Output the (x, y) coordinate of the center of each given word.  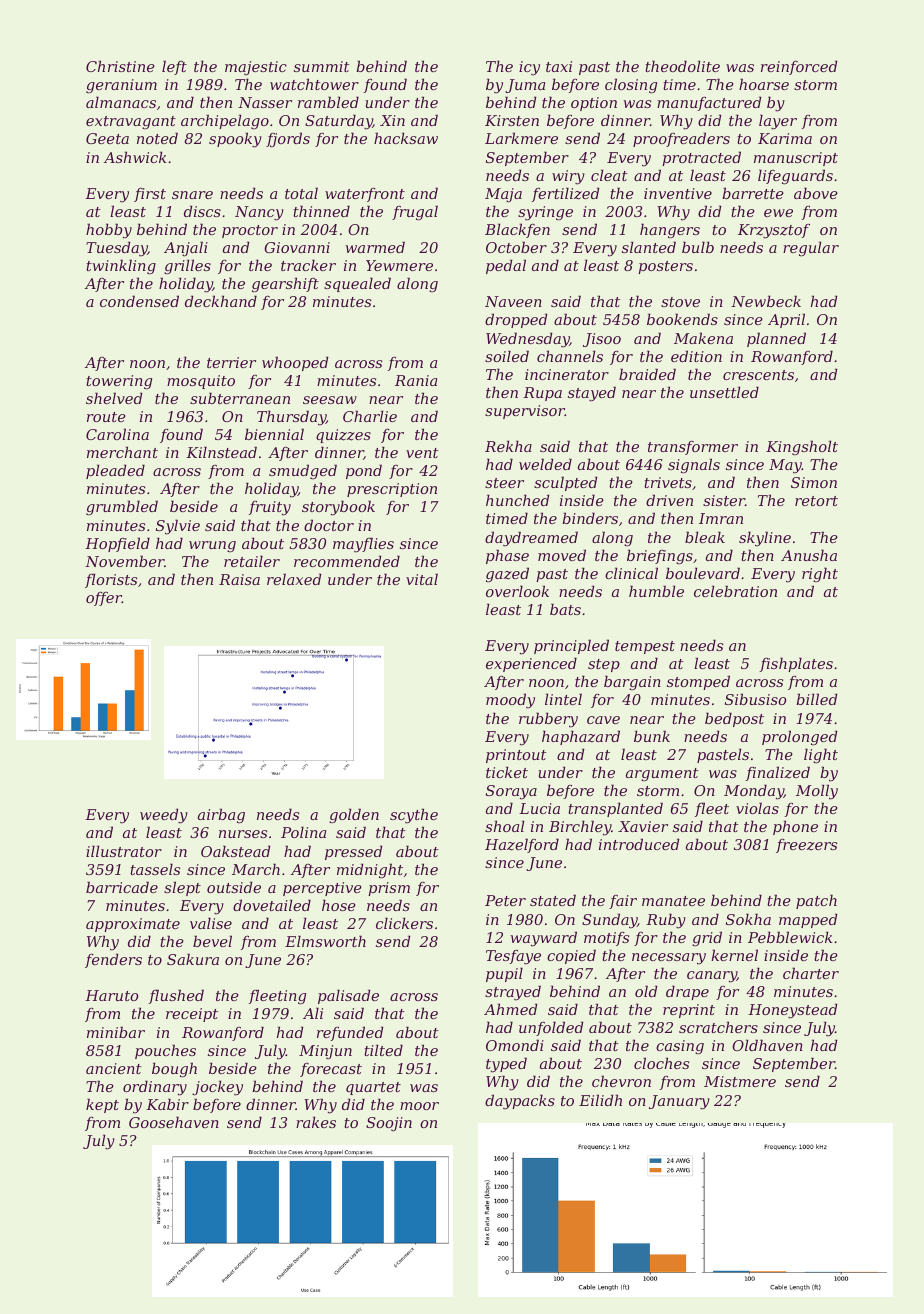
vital (422, 579)
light (821, 755)
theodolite (682, 66)
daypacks (520, 1102)
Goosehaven (174, 1122)
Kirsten (512, 120)
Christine (120, 66)
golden (354, 815)
